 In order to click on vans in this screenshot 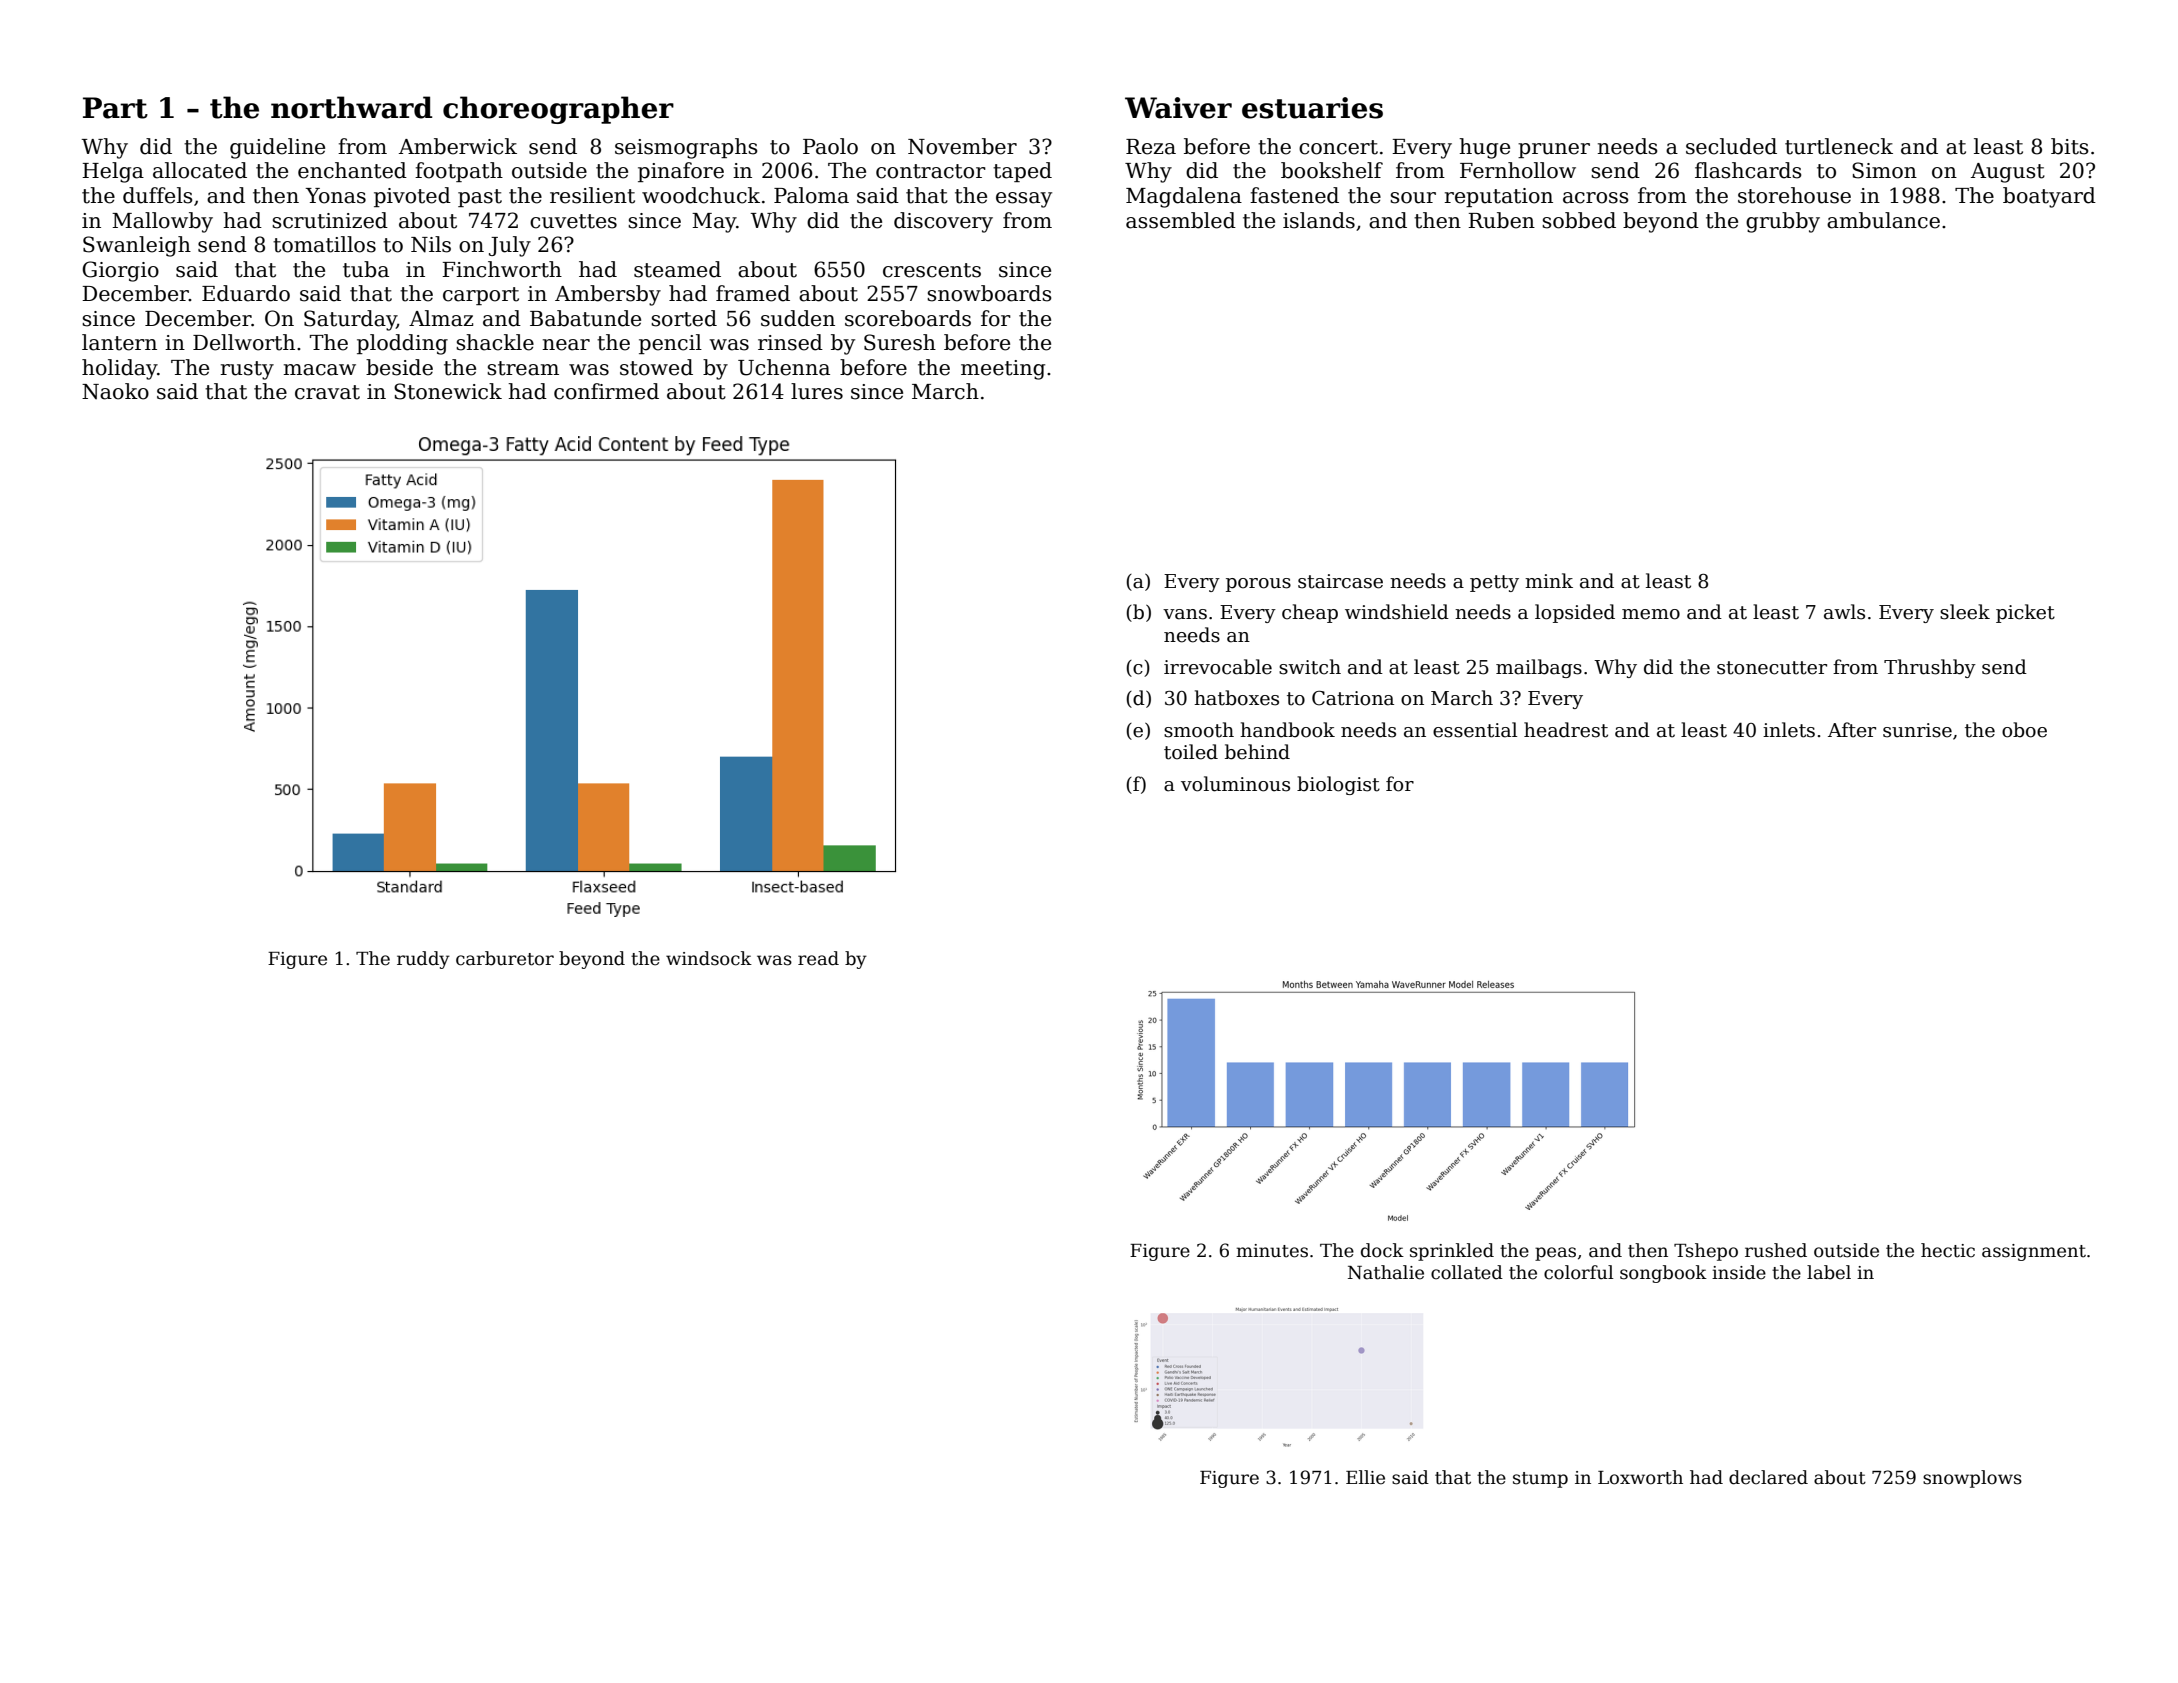, I will do `click(1185, 614)`.
